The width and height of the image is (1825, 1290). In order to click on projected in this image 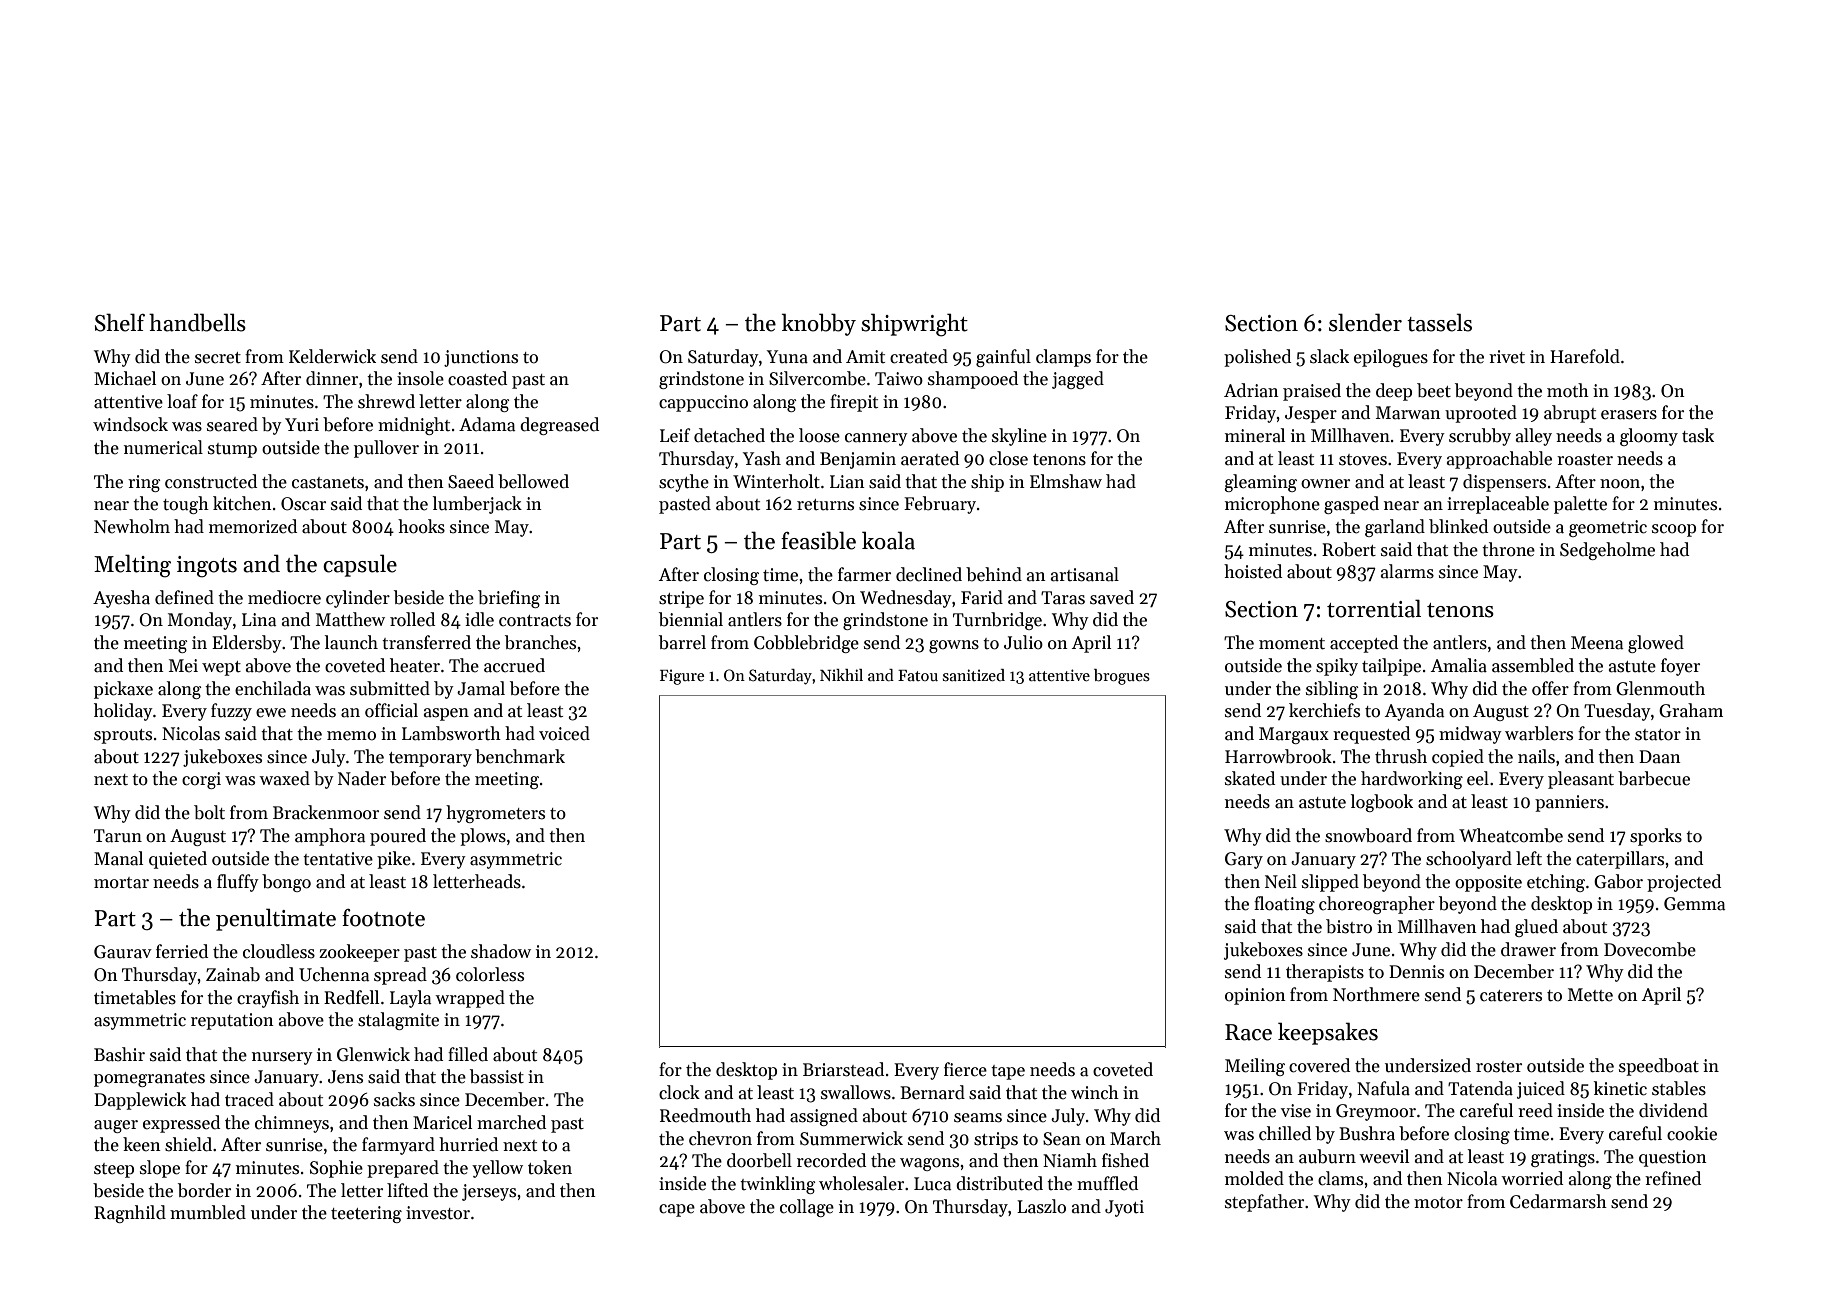, I will do `click(1684, 883)`.
